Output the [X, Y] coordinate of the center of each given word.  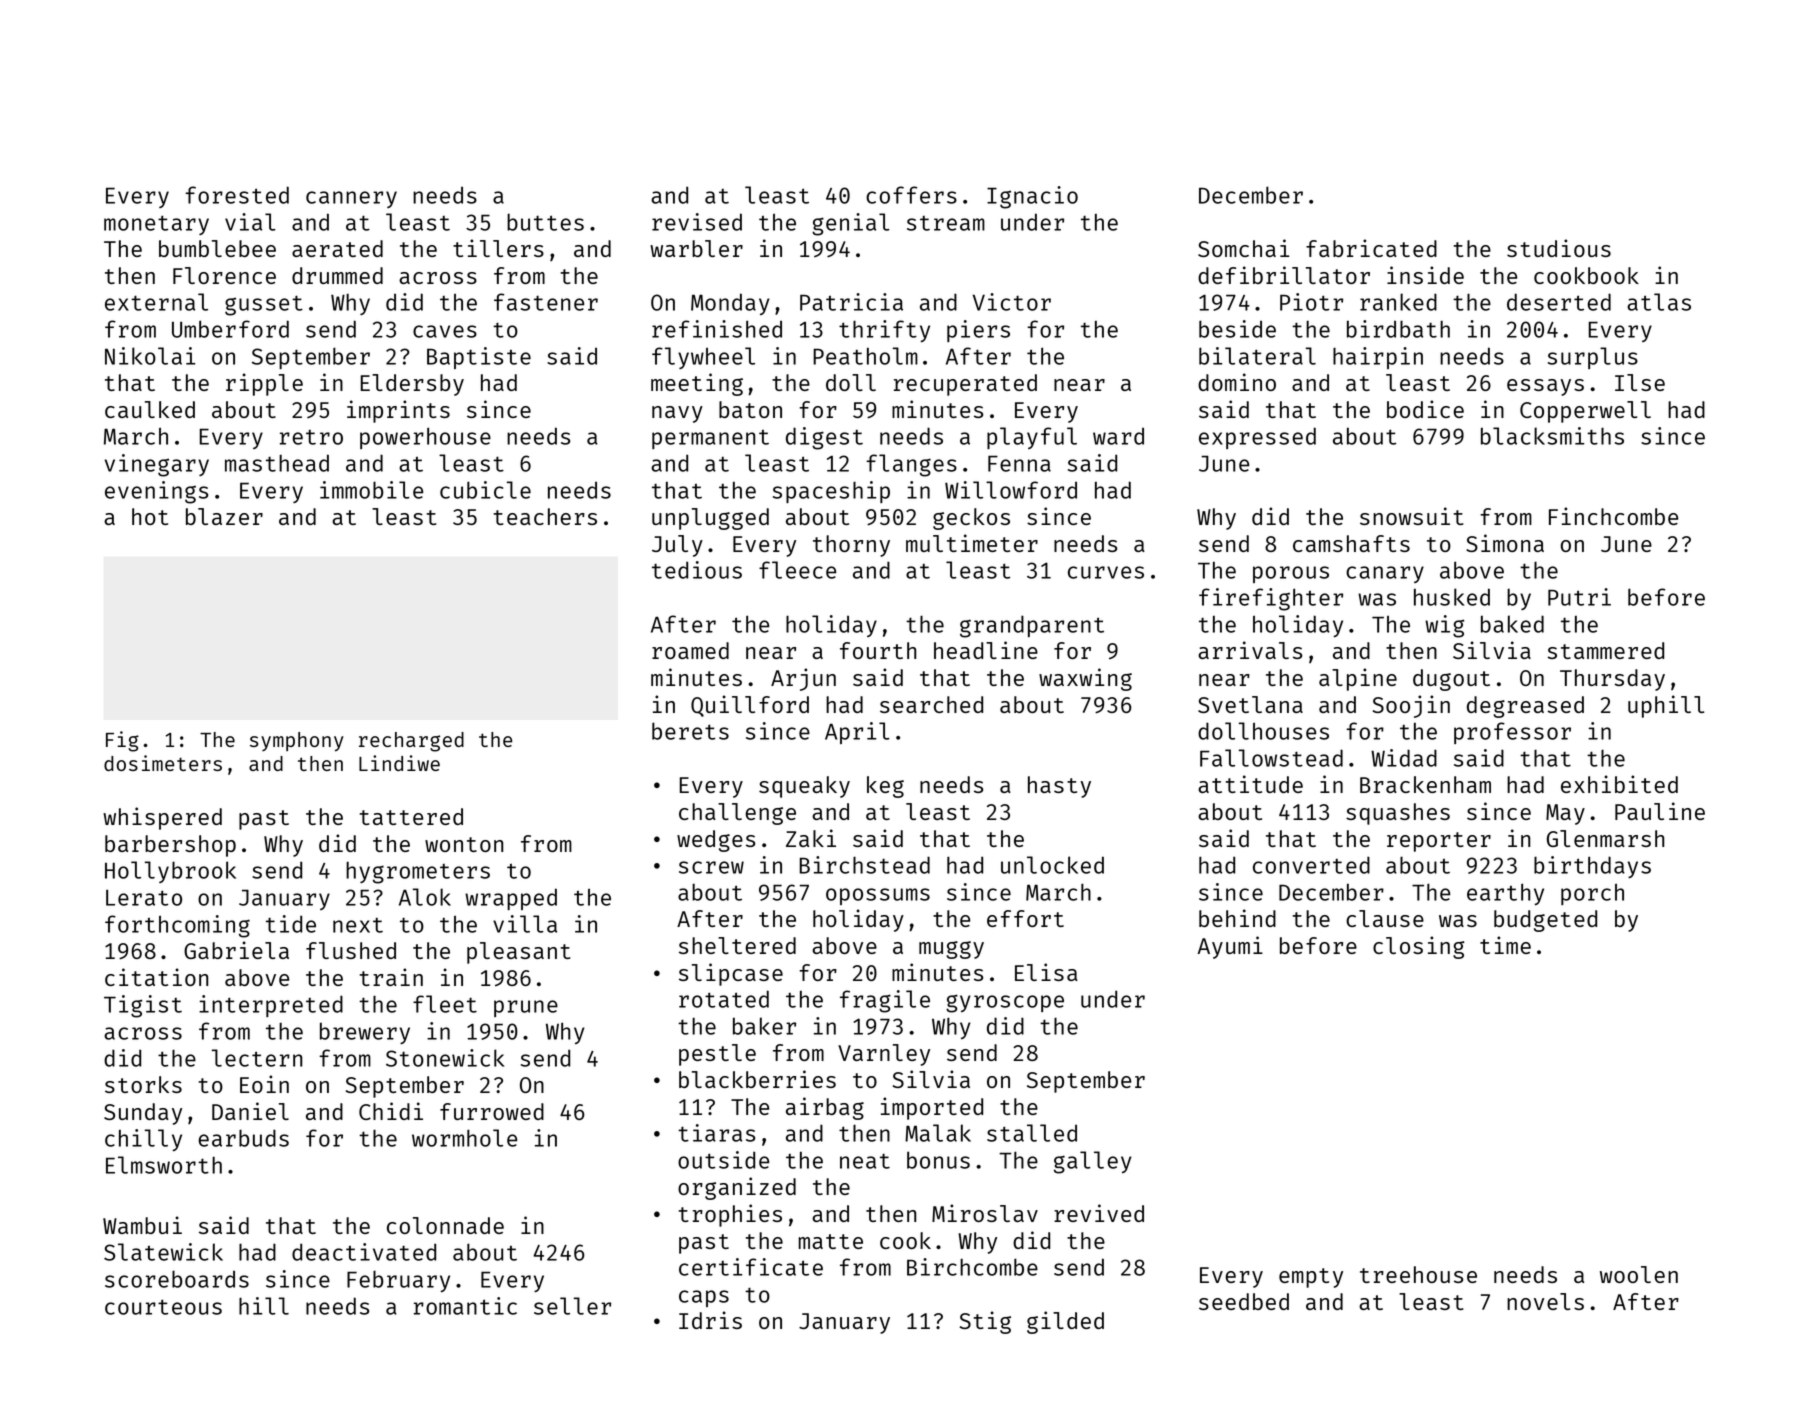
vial [250, 222]
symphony [297, 742]
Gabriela [236, 950]
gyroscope [1005, 1003]
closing [1419, 947]
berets [690, 731]
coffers [911, 195]
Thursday [1612, 680]
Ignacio [1032, 197]
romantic [465, 1306]
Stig [985, 1322]
